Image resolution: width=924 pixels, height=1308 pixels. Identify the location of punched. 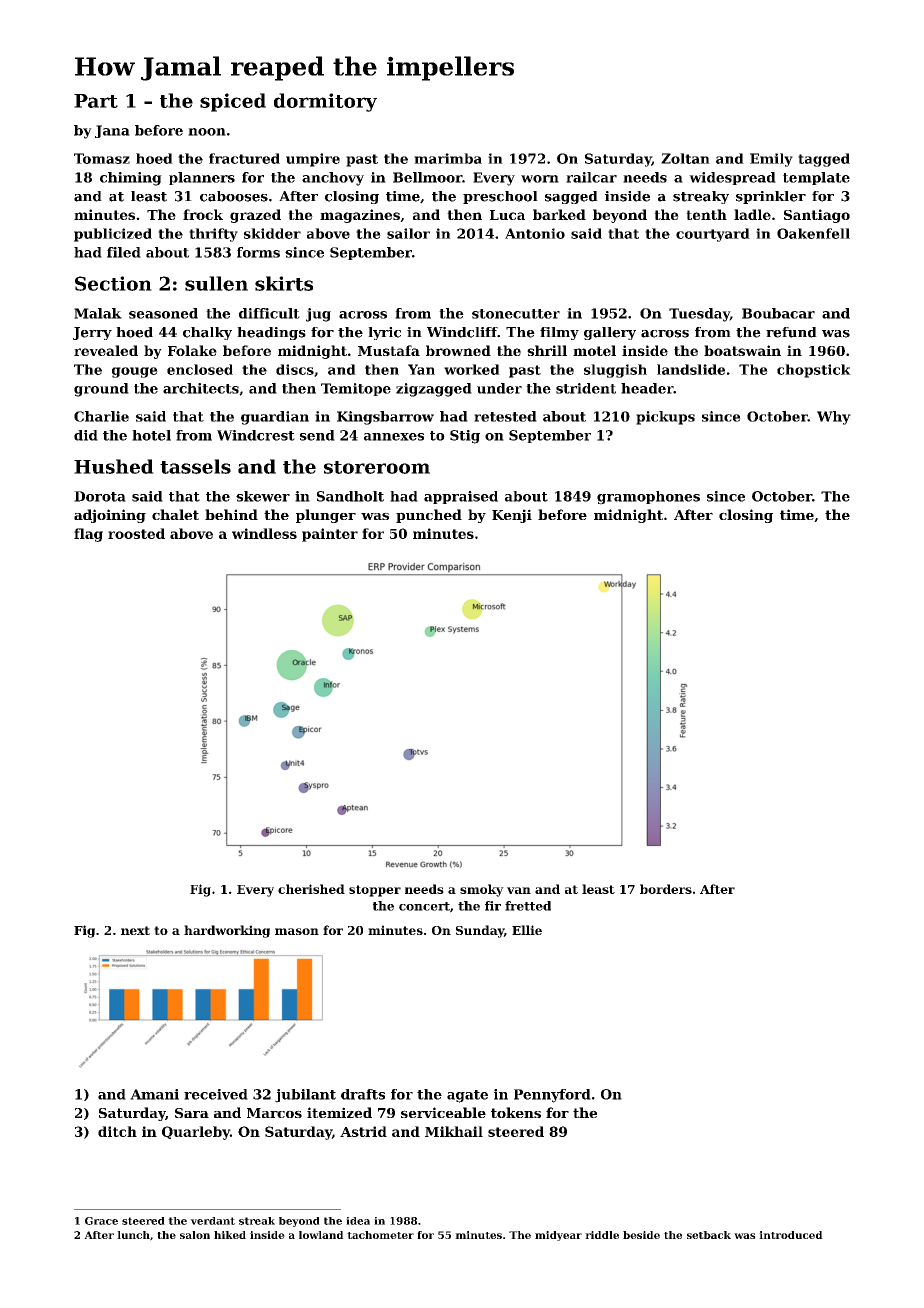
(429, 516).
